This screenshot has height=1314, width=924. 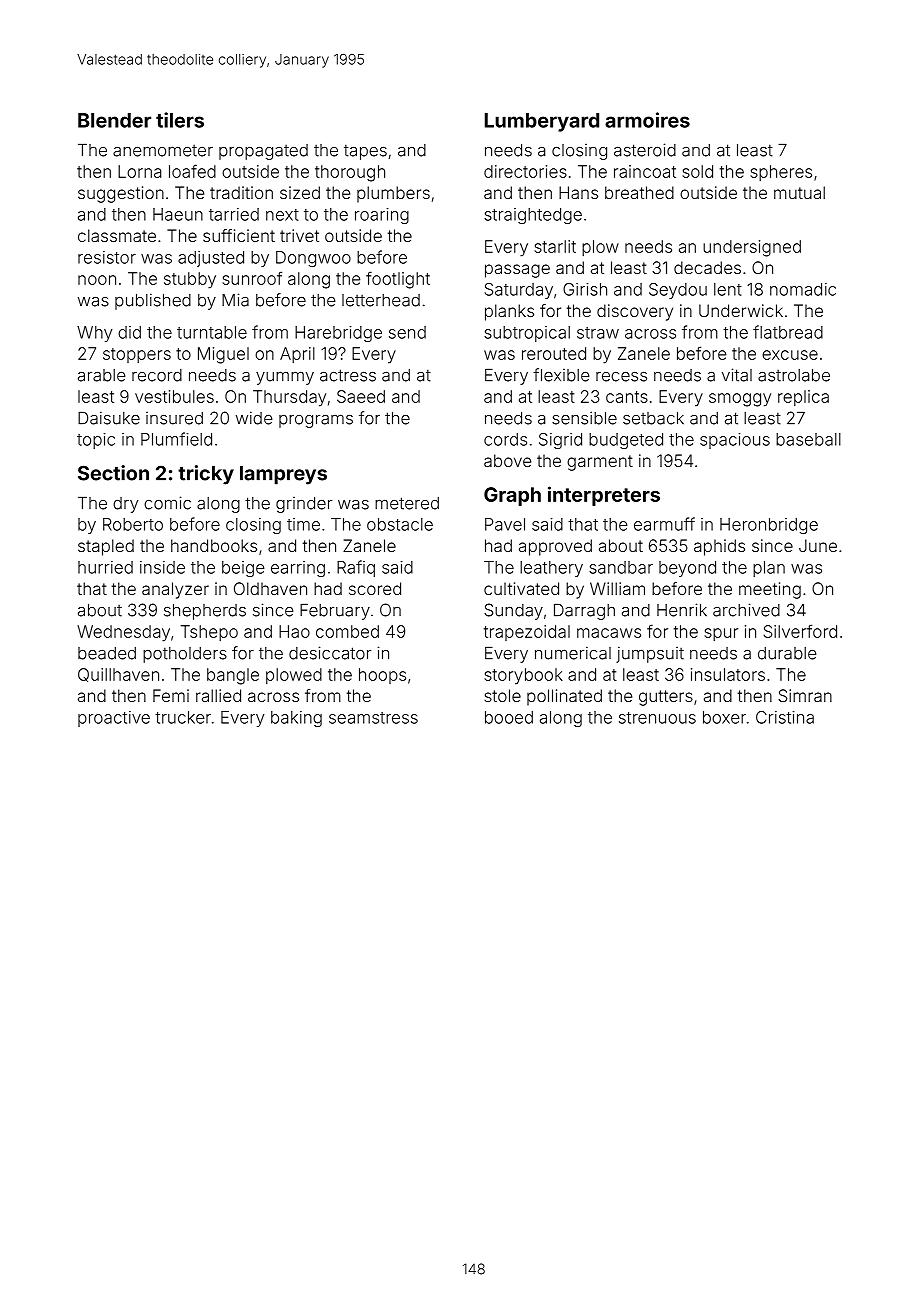 What do you see at coordinates (235, 300) in the screenshot?
I see `Mia` at bounding box center [235, 300].
